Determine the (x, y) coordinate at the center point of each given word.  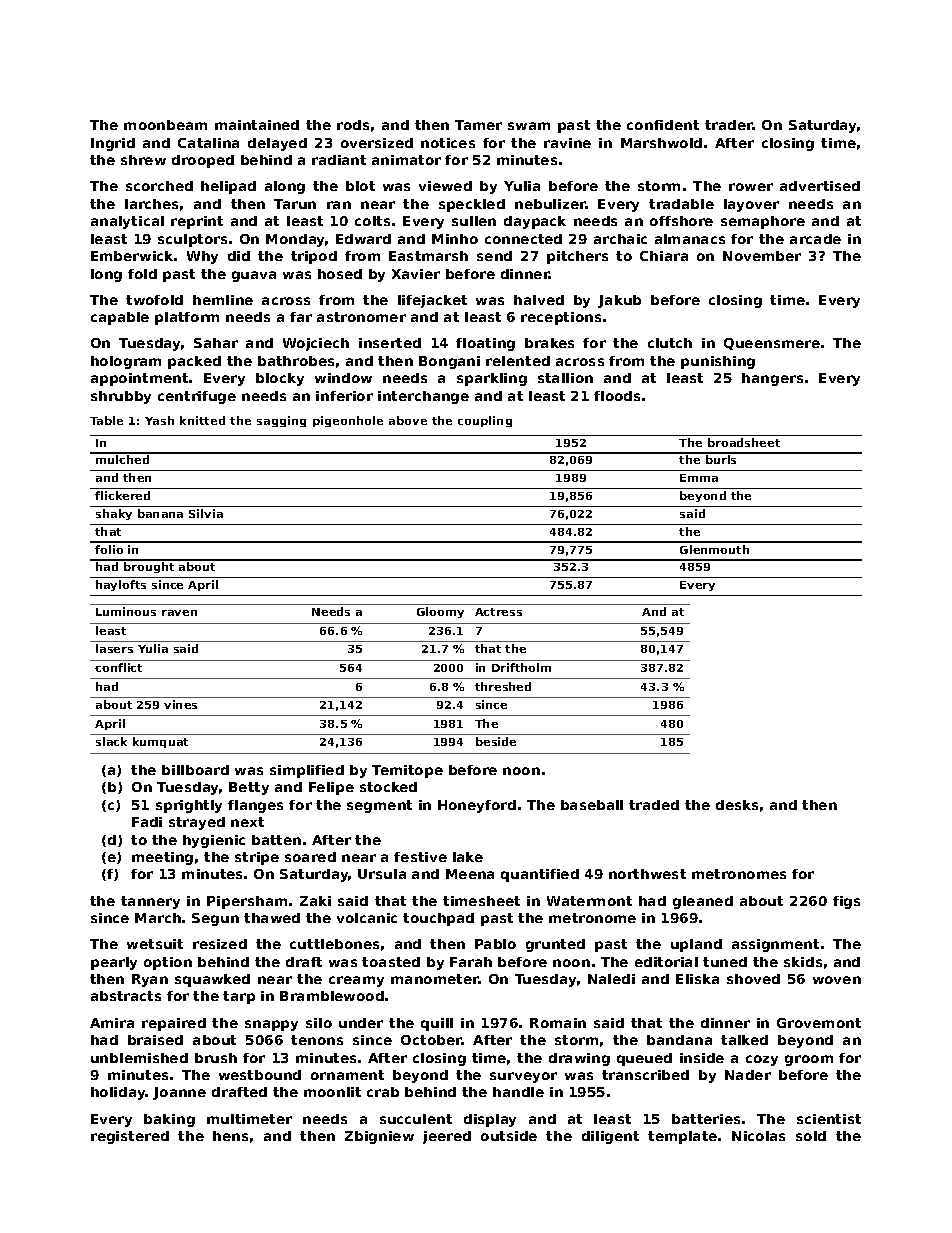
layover (751, 205)
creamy (356, 981)
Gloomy (440, 612)
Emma (699, 478)
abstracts (126, 996)
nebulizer (550, 204)
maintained (257, 125)
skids (803, 962)
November (762, 256)
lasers (114, 648)
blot (360, 186)
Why (202, 257)
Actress (498, 612)
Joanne (179, 1093)
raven (179, 613)
